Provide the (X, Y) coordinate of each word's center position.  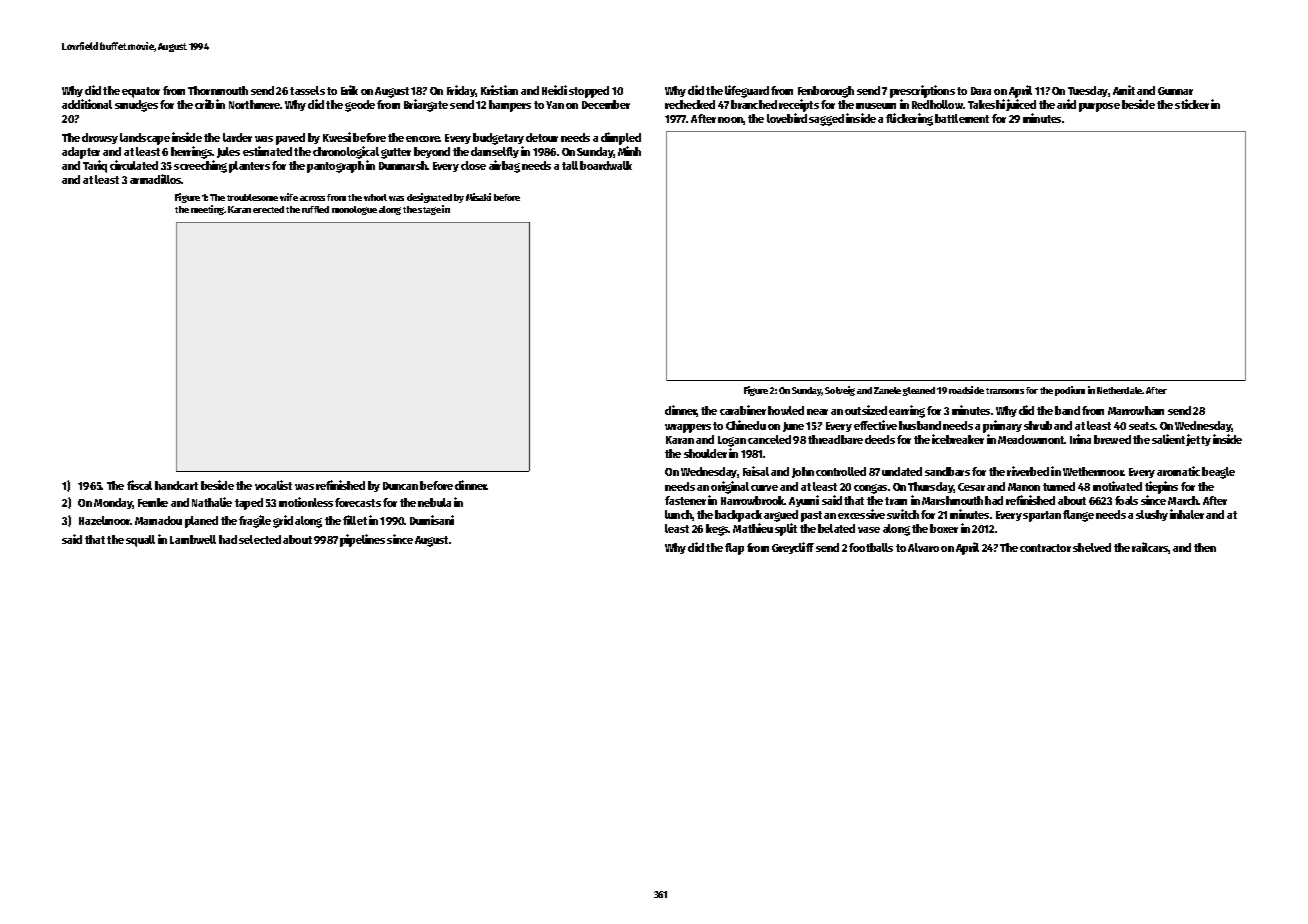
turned (1059, 486)
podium (1070, 391)
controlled (841, 471)
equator (141, 92)
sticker (1192, 104)
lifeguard (747, 91)
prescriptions (922, 91)
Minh (629, 151)
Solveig (840, 391)
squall (140, 541)
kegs (717, 530)
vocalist (273, 485)
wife (289, 197)
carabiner (743, 410)
